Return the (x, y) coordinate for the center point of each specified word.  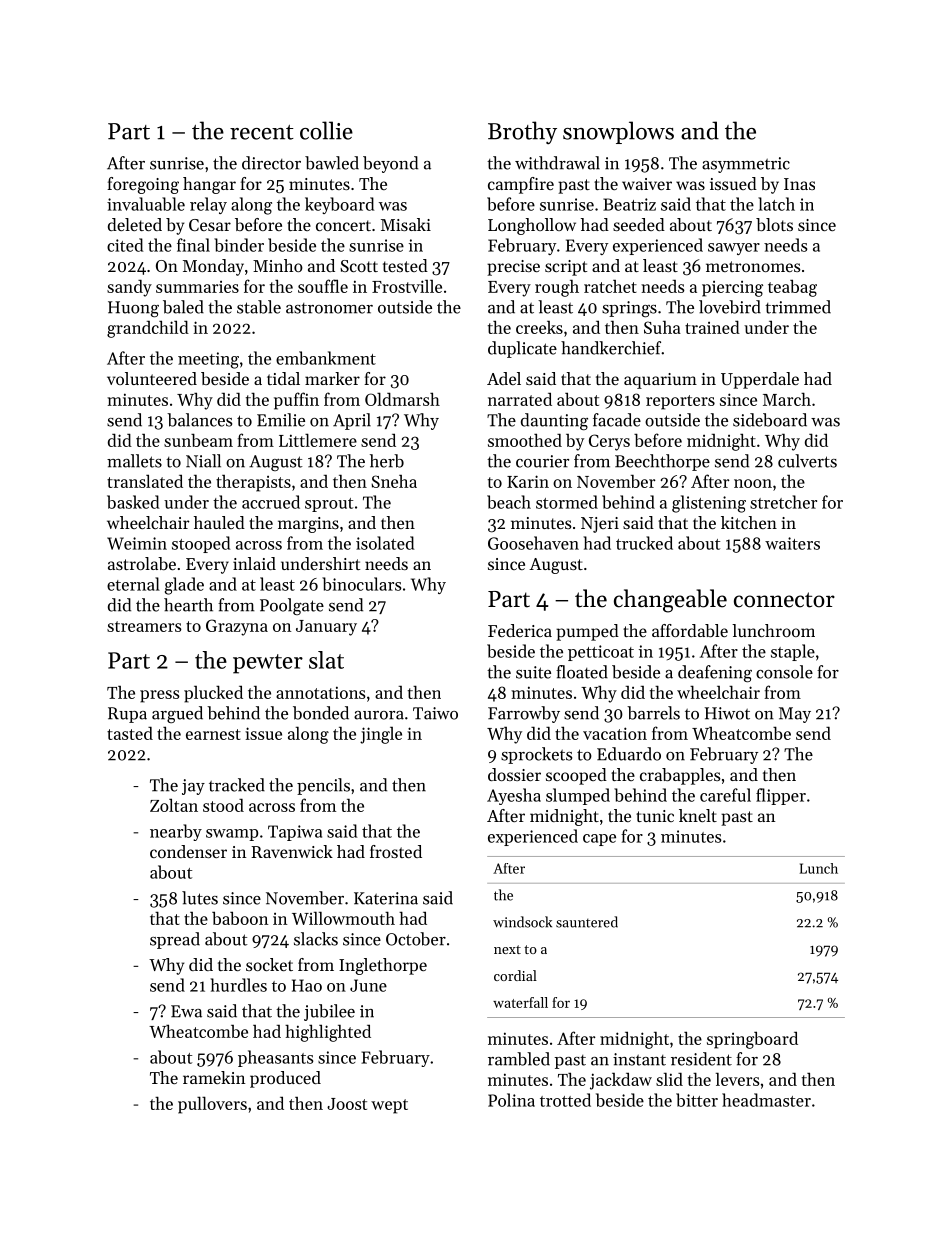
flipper (781, 796)
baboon (240, 918)
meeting (208, 360)
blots (774, 224)
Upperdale (760, 380)
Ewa (186, 1011)
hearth (188, 605)
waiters (792, 543)
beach (509, 502)
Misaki (406, 224)
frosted (396, 851)
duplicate (522, 349)
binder (239, 245)
